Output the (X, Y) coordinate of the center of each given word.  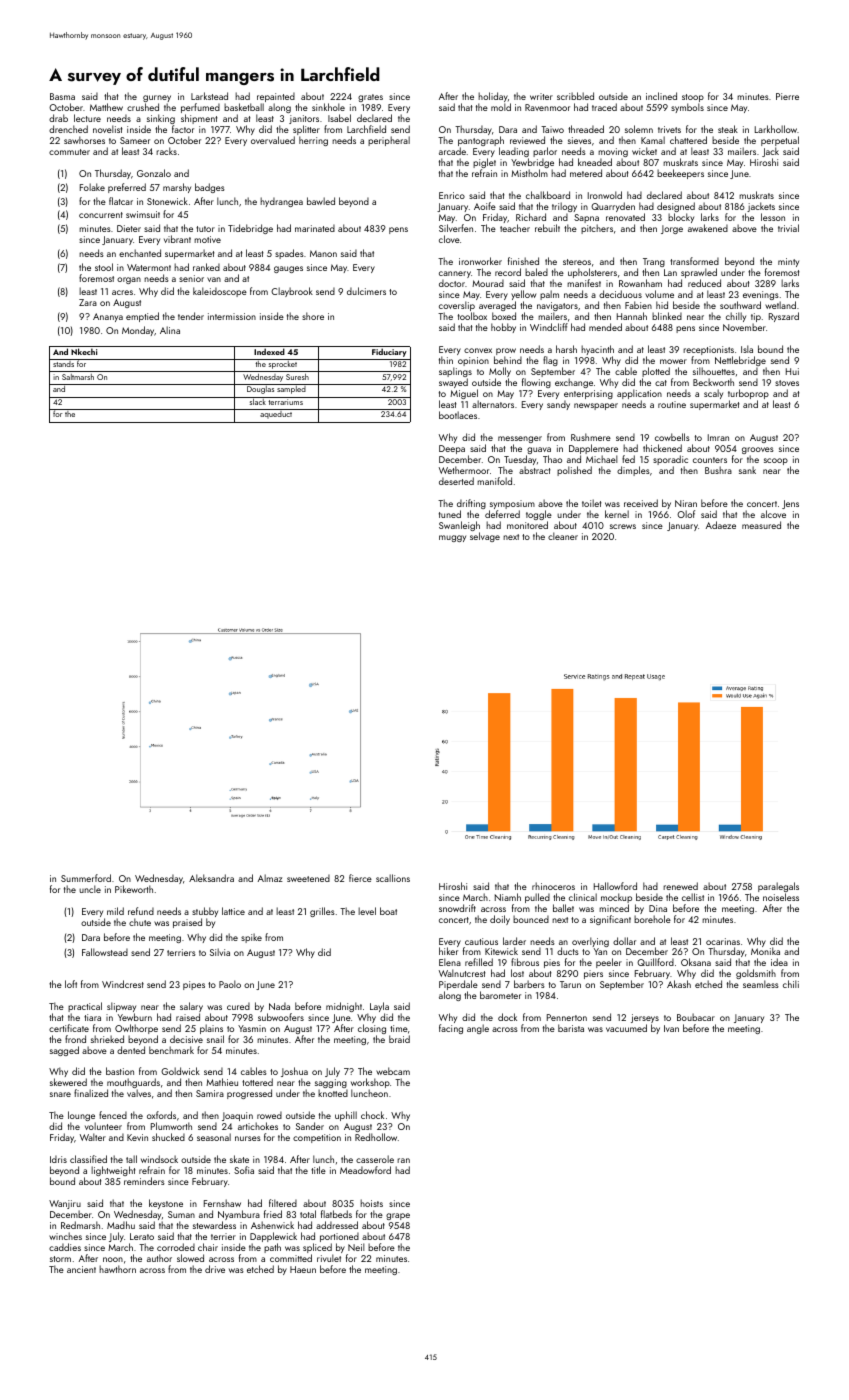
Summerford (86, 878)
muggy (452, 538)
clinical (583, 897)
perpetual (780, 142)
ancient (81, 1269)
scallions (393, 878)
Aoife (485, 206)
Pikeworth (134, 889)
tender (191, 316)
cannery (455, 274)
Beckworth (713, 382)
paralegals (778, 887)
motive (207, 239)
